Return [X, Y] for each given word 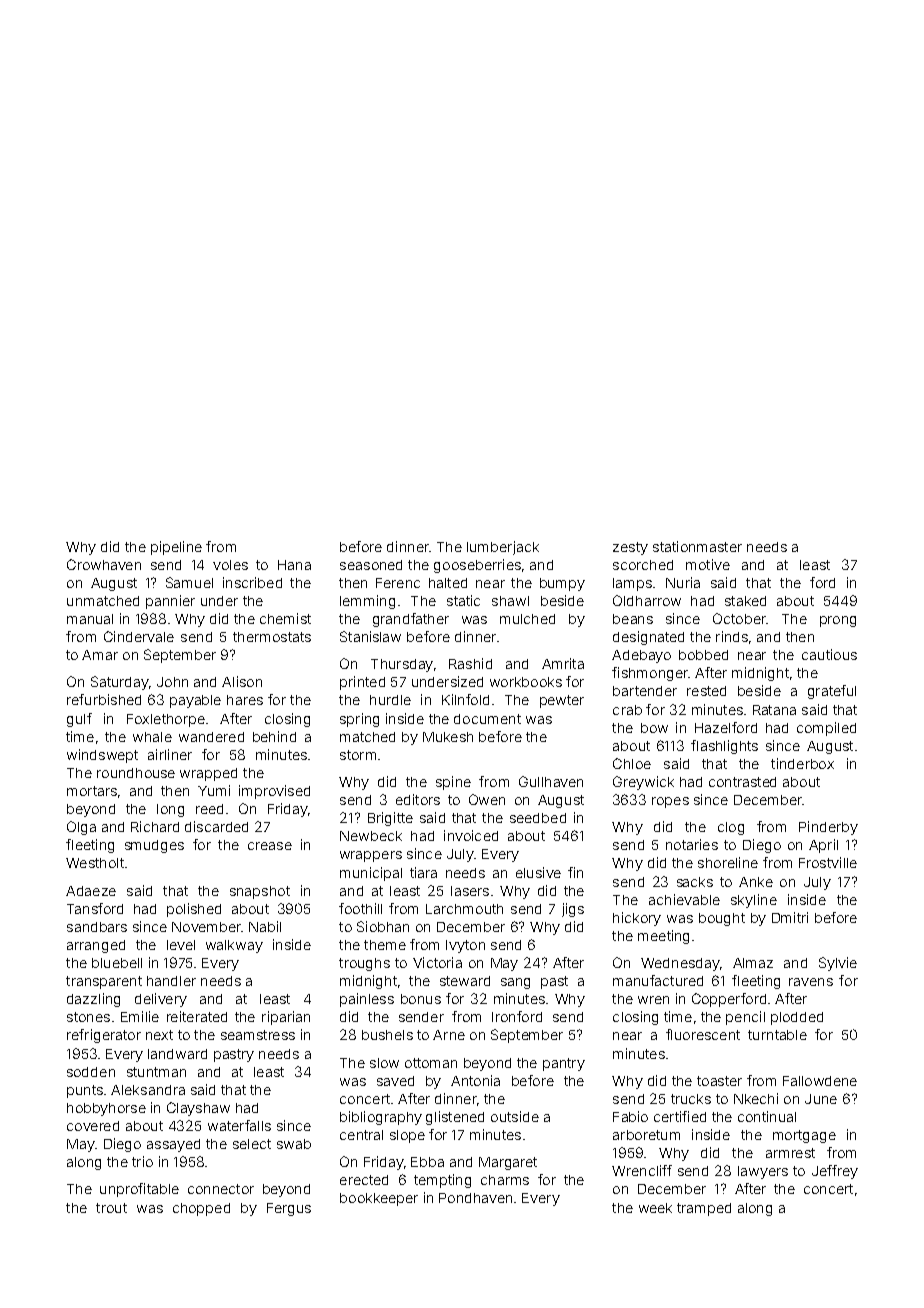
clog [731, 828]
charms [505, 1180]
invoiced [471, 835]
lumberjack [503, 548]
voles [230, 565]
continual [767, 1116]
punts [85, 1091]
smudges [154, 846]
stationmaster [697, 546]
